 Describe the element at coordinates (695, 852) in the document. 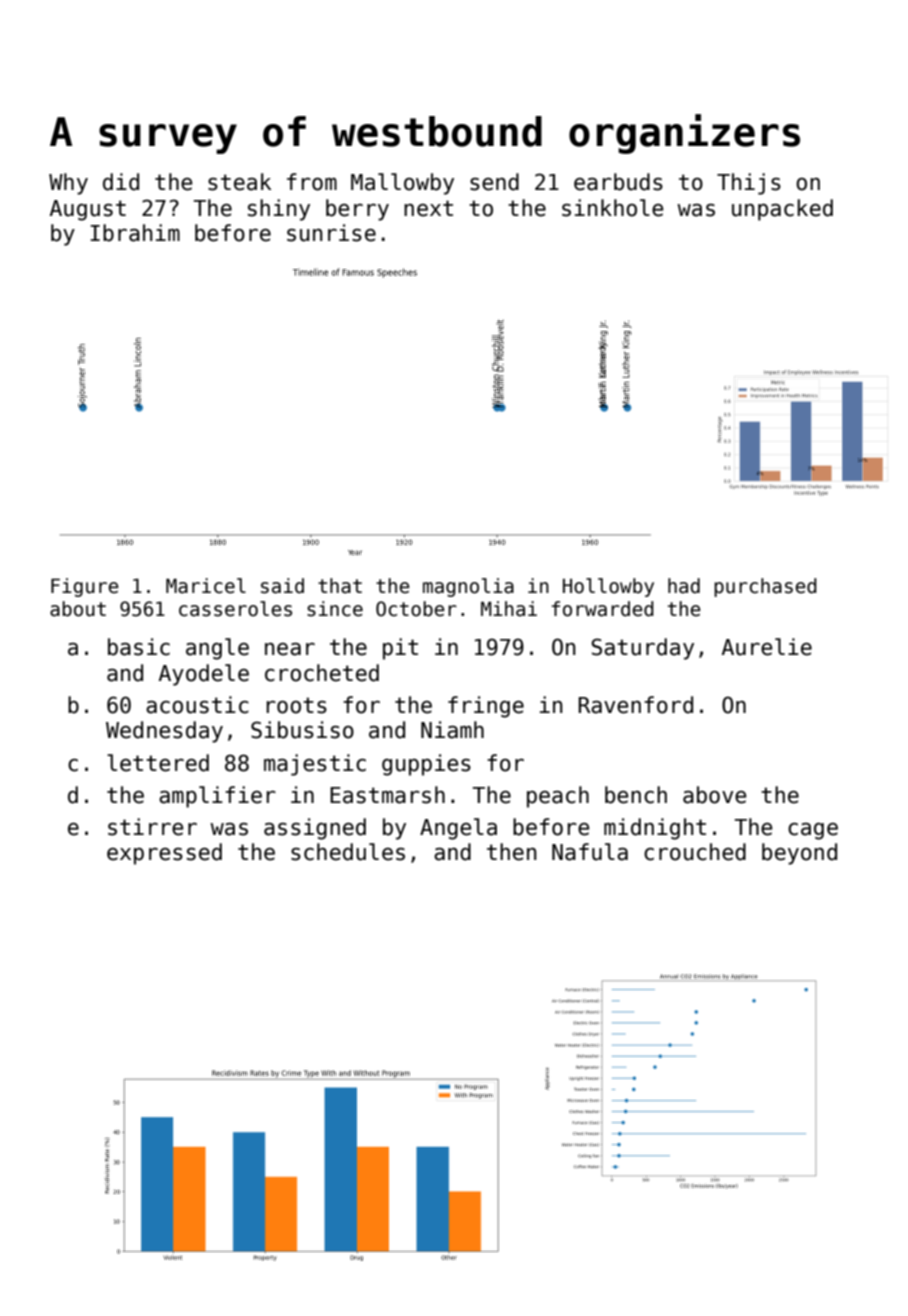

I see `crouched` at that location.
